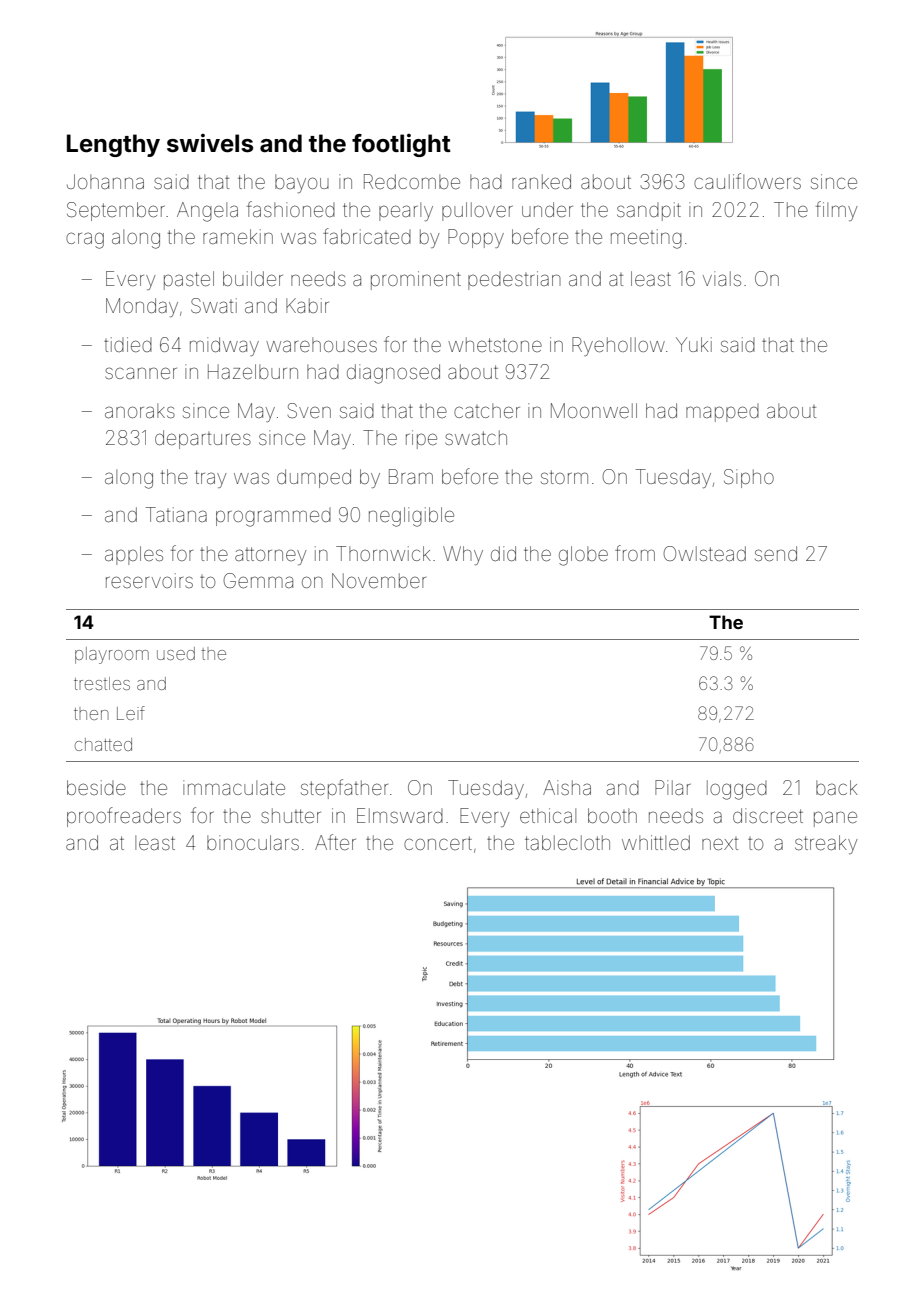  Describe the element at coordinates (567, 842) in the screenshot. I see `tablecloth` at that location.
